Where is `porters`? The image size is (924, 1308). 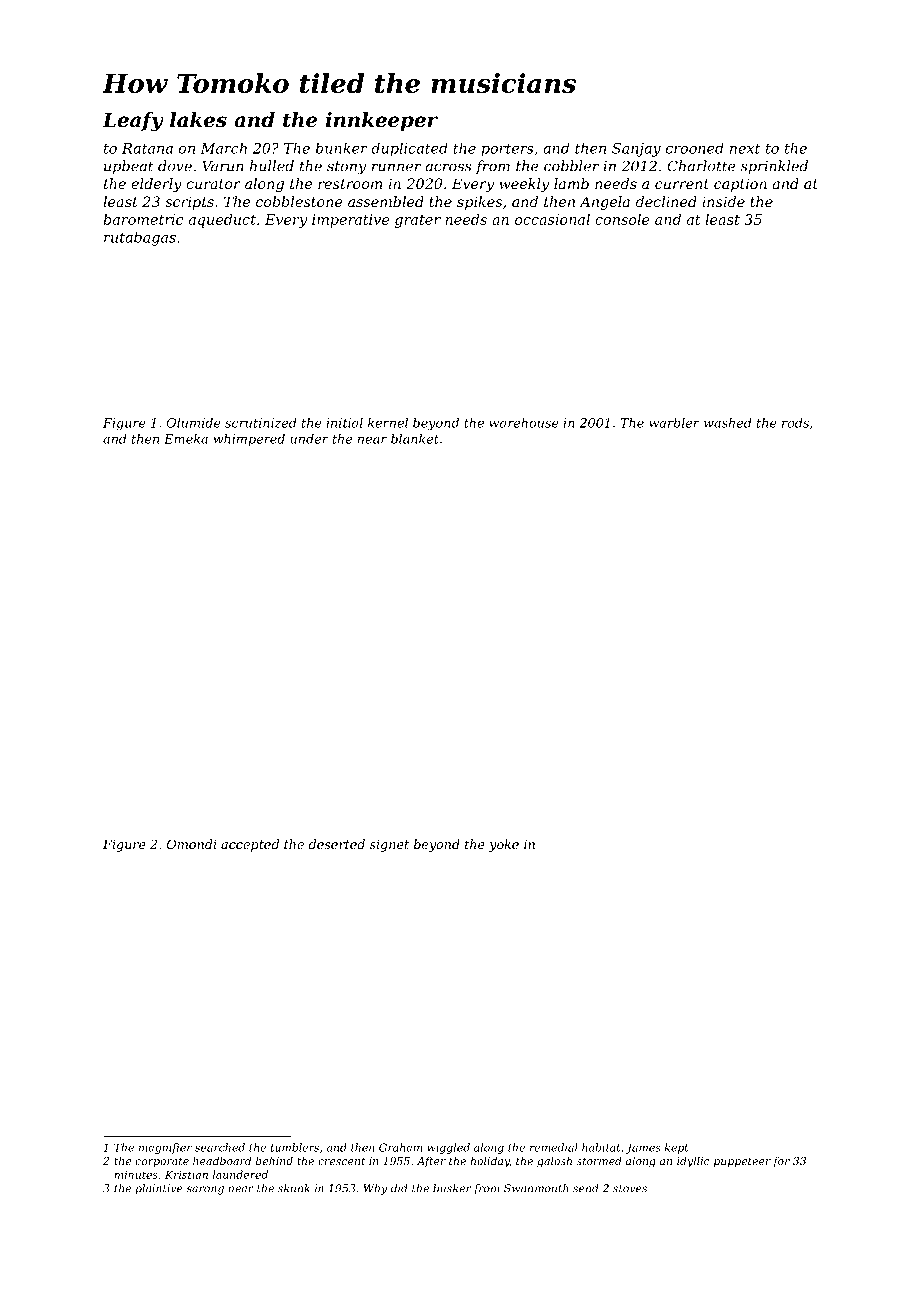 porters is located at coordinates (507, 150).
